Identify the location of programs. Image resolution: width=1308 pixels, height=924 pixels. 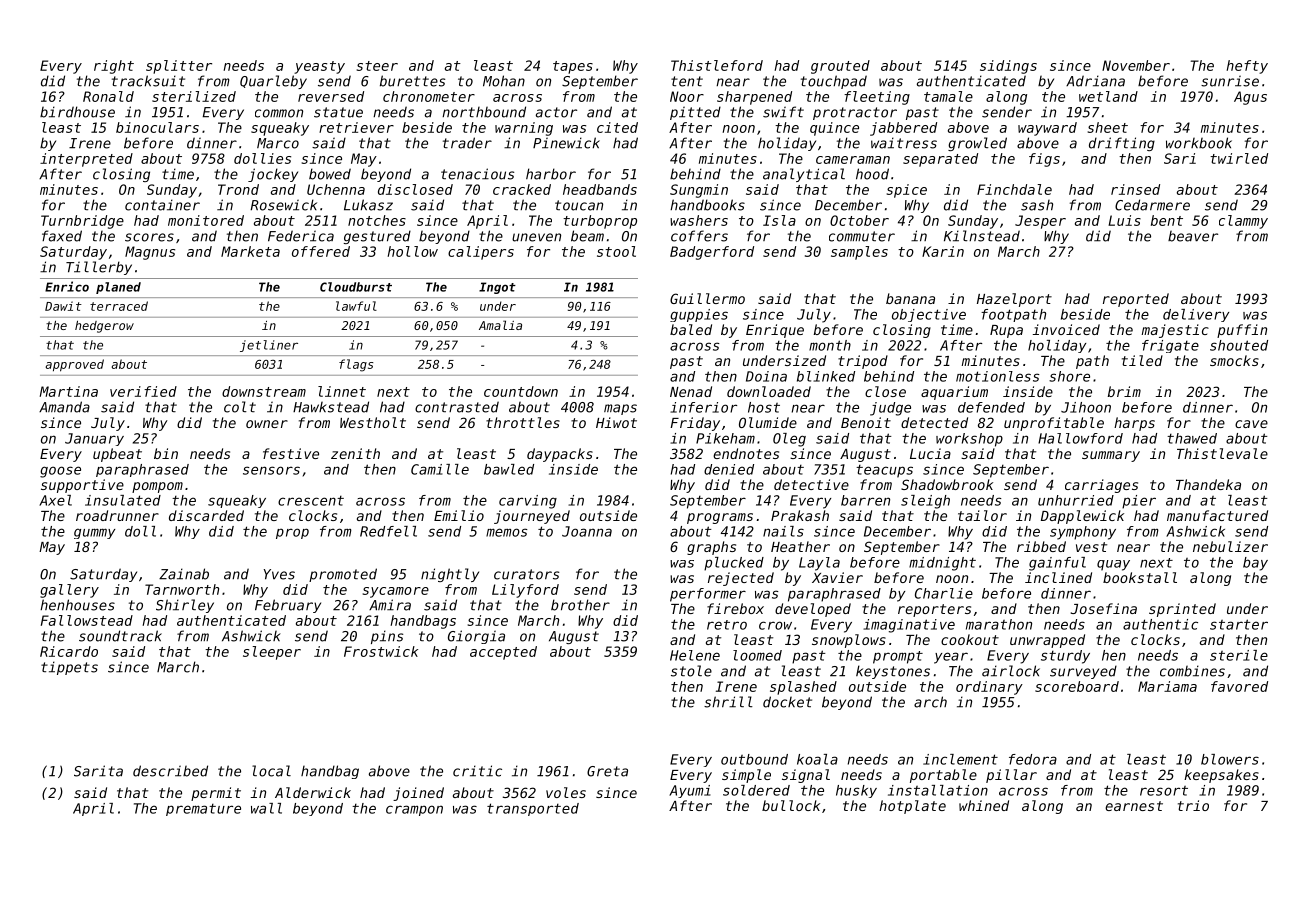
(720, 518).
